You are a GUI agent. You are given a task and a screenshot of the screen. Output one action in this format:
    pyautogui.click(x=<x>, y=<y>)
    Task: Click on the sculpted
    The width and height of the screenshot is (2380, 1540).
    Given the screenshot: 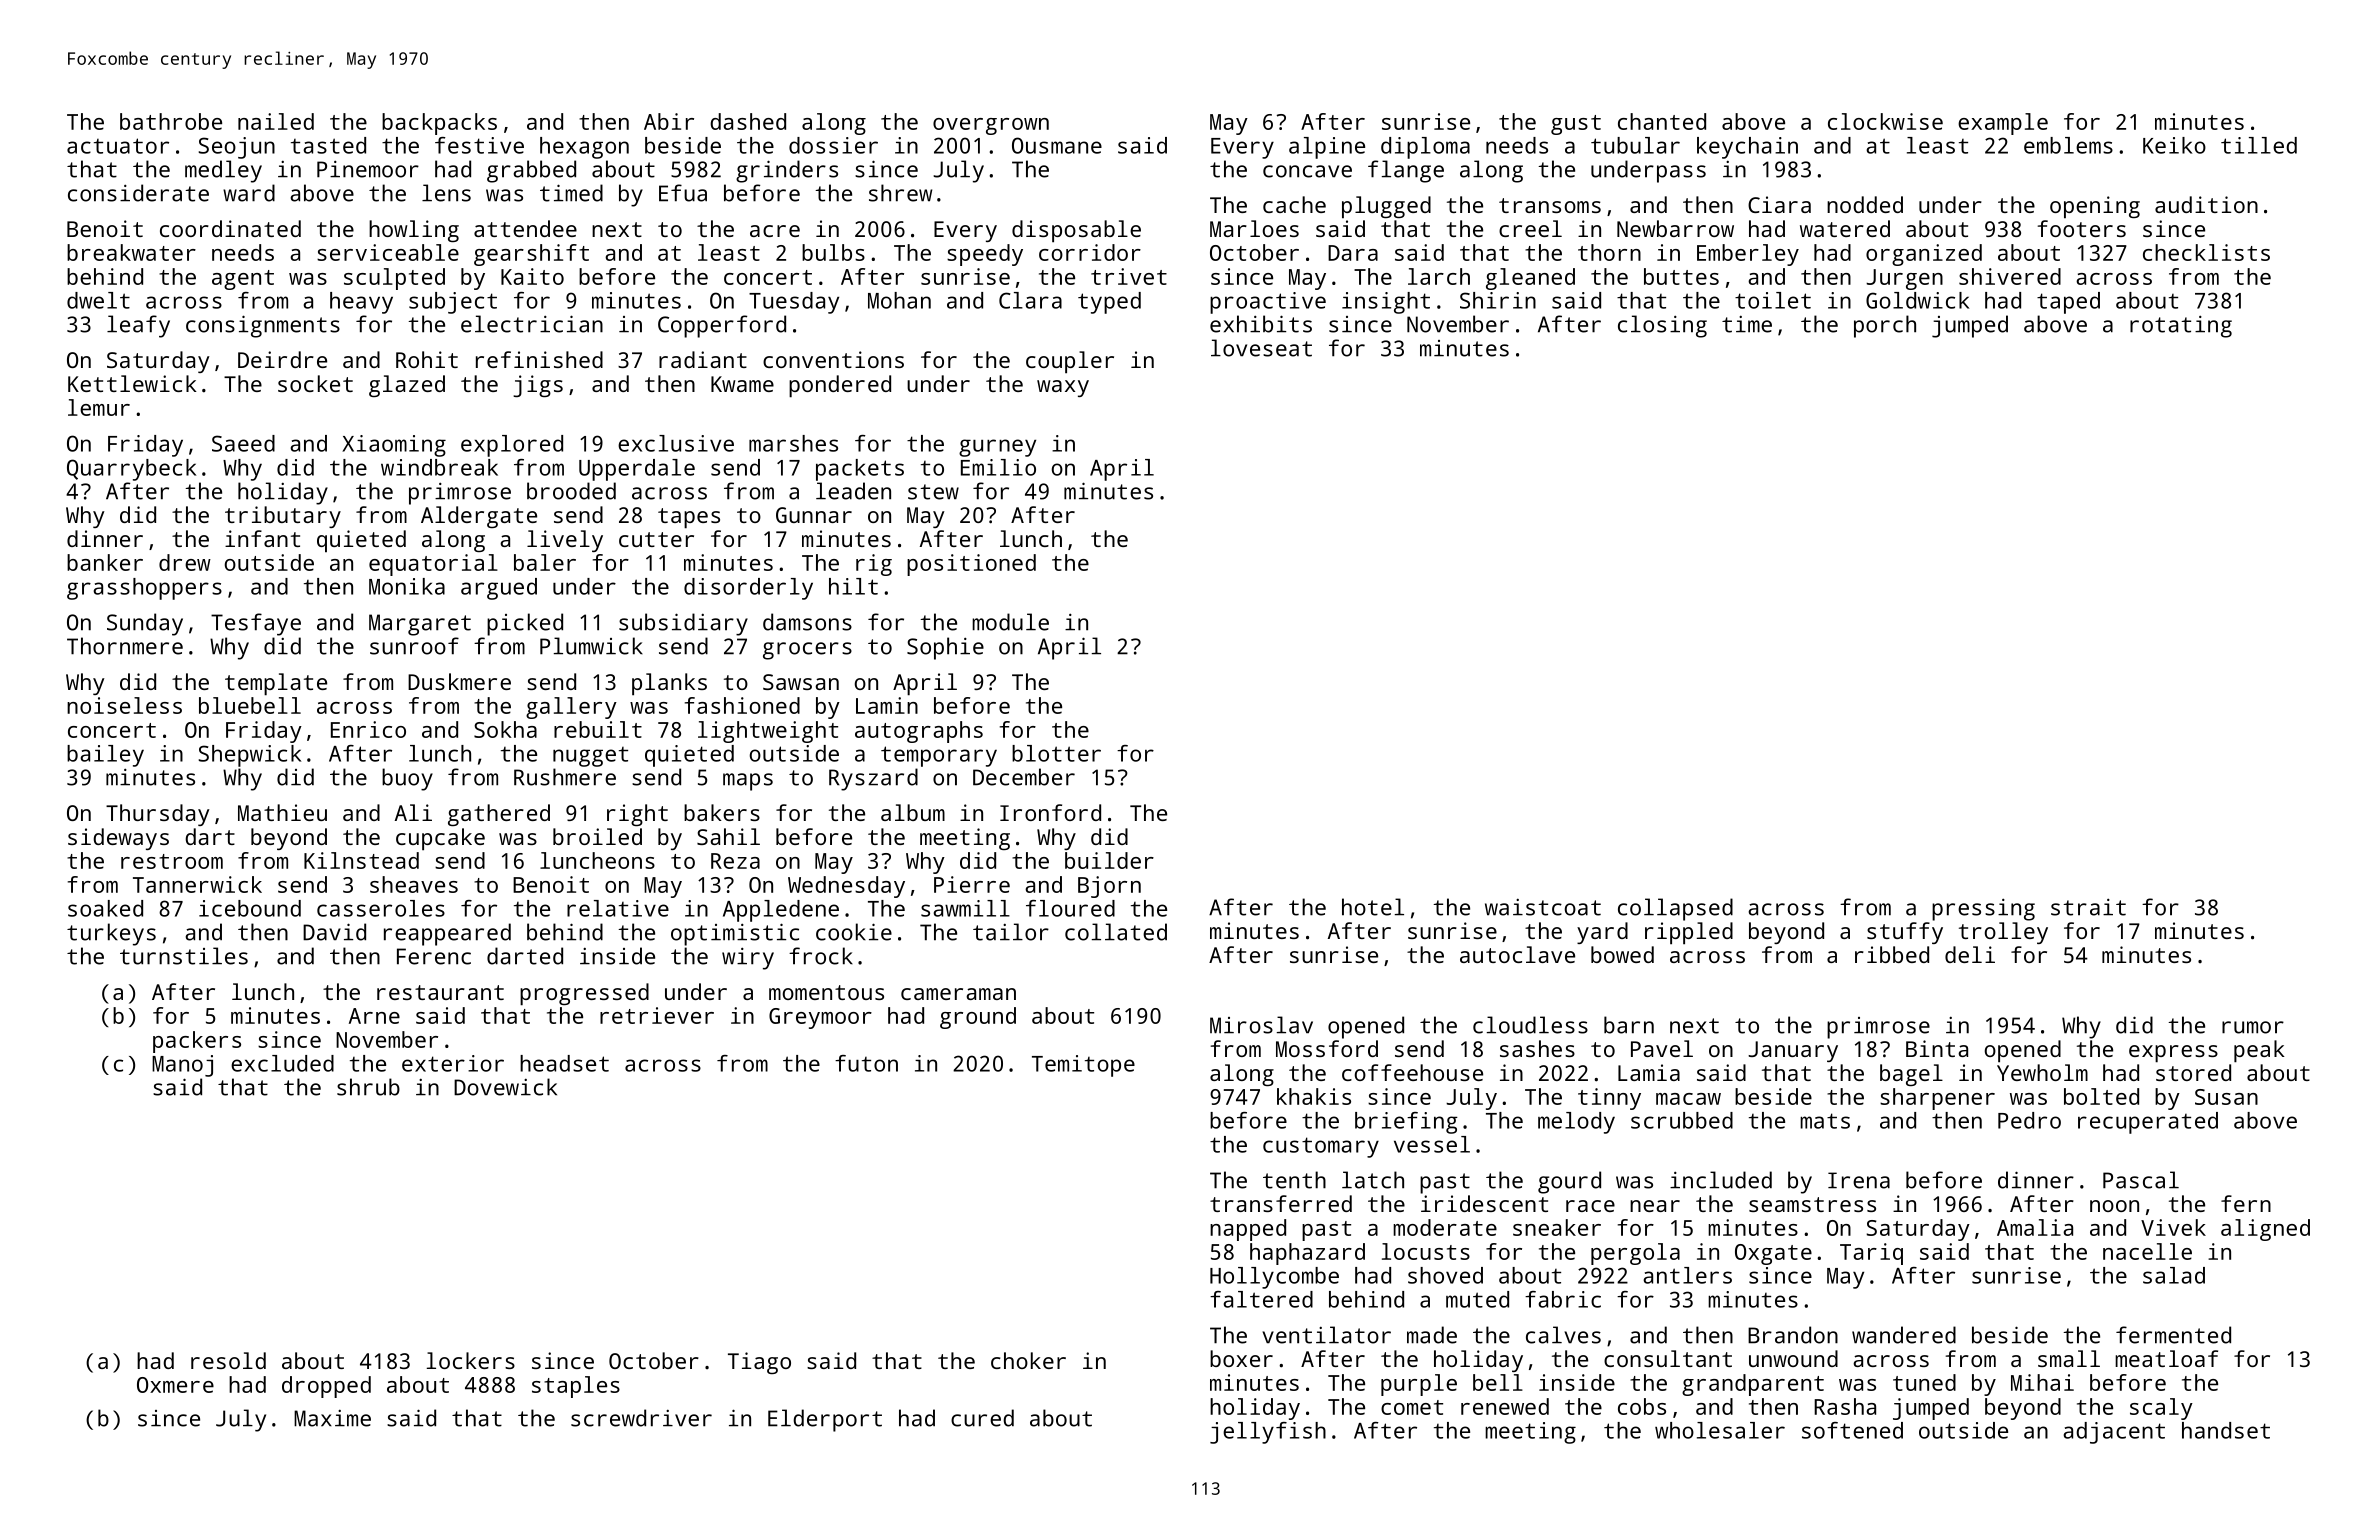 What is the action you would take?
    pyautogui.click(x=394, y=279)
